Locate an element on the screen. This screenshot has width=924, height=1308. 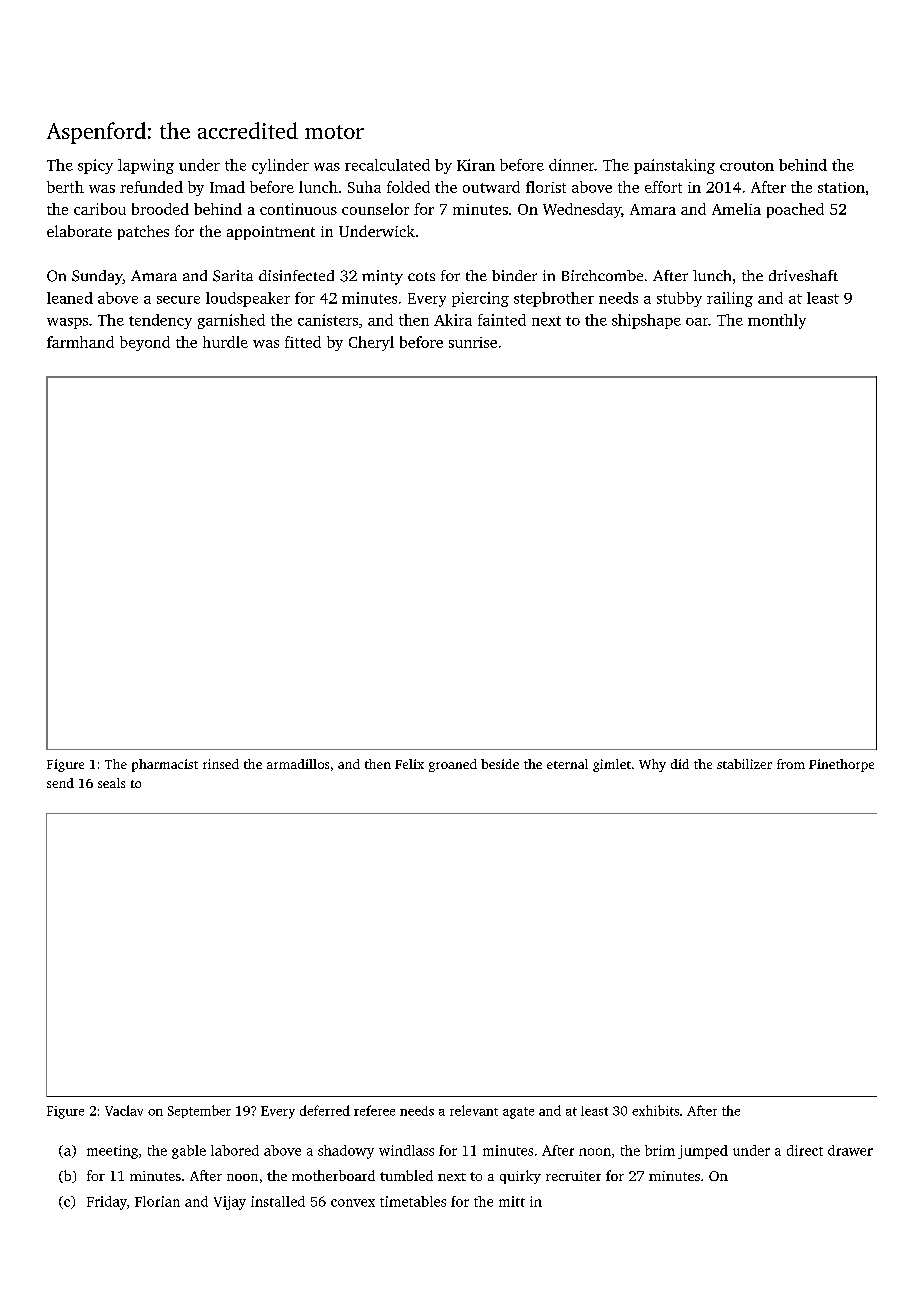
monthly is located at coordinates (777, 321).
